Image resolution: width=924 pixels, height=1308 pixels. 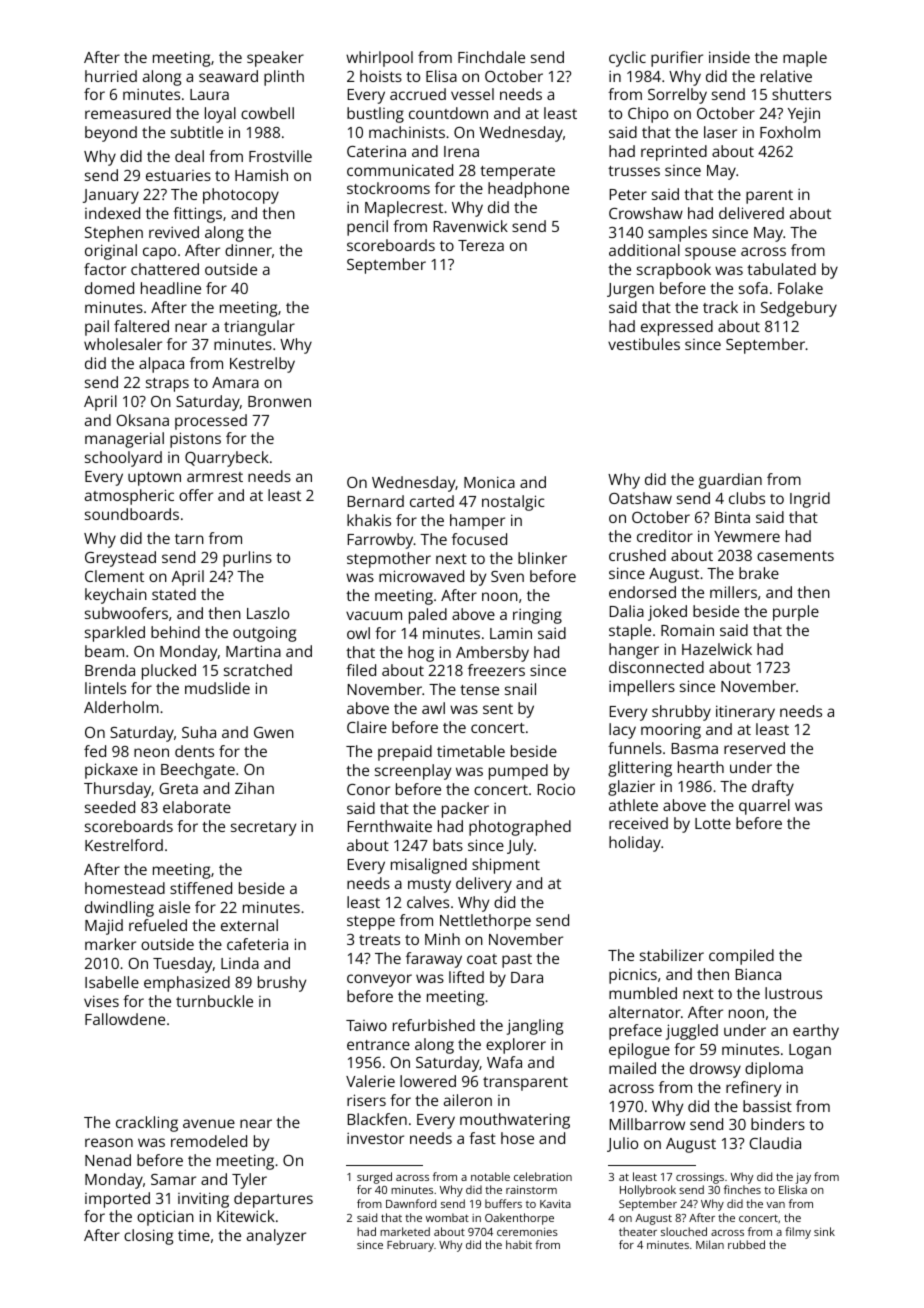 I want to click on February, so click(x=410, y=1246).
